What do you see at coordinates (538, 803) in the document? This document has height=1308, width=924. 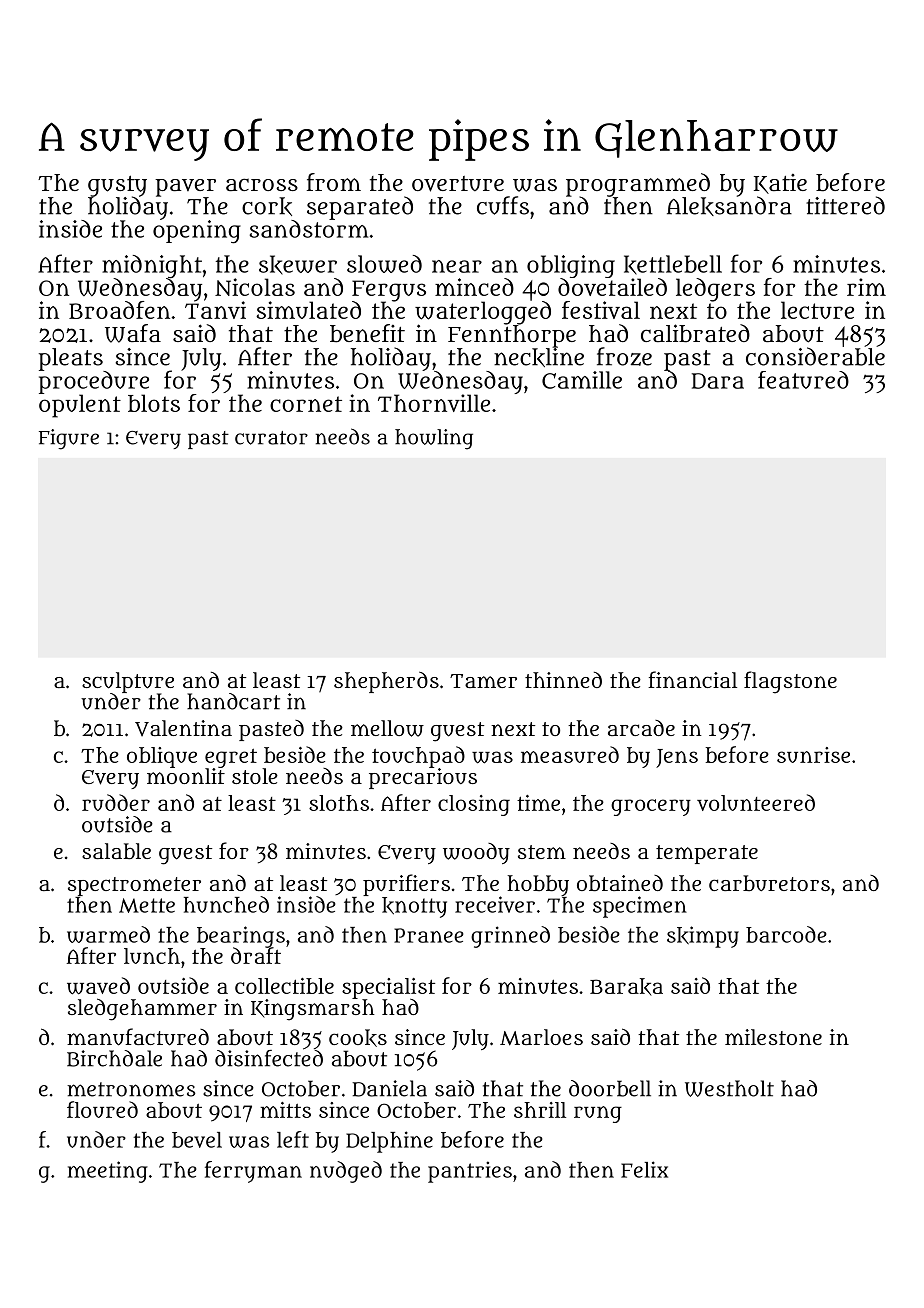 I see `time` at bounding box center [538, 803].
